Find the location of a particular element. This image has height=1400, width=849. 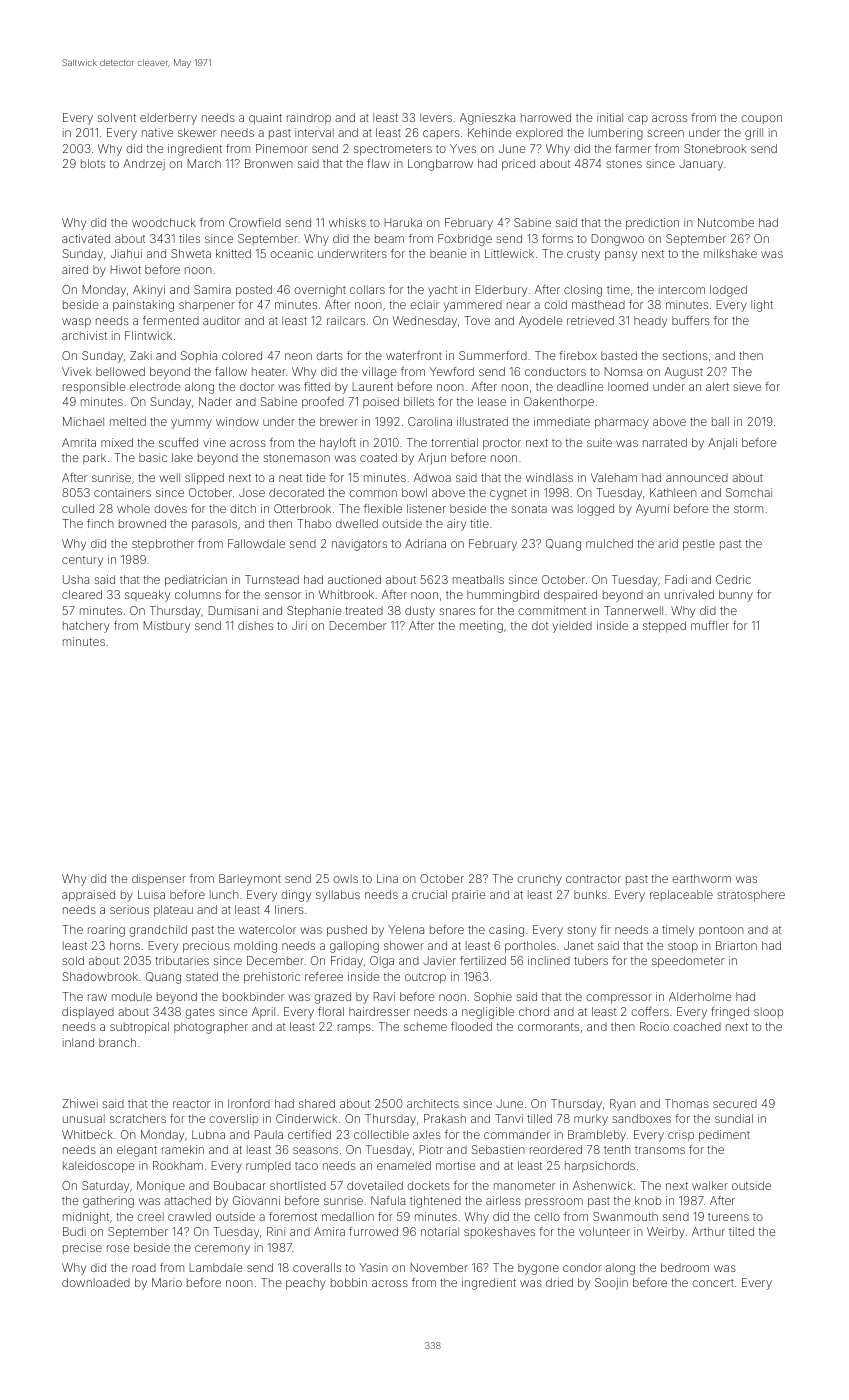

Lambdale is located at coordinates (216, 1267).
